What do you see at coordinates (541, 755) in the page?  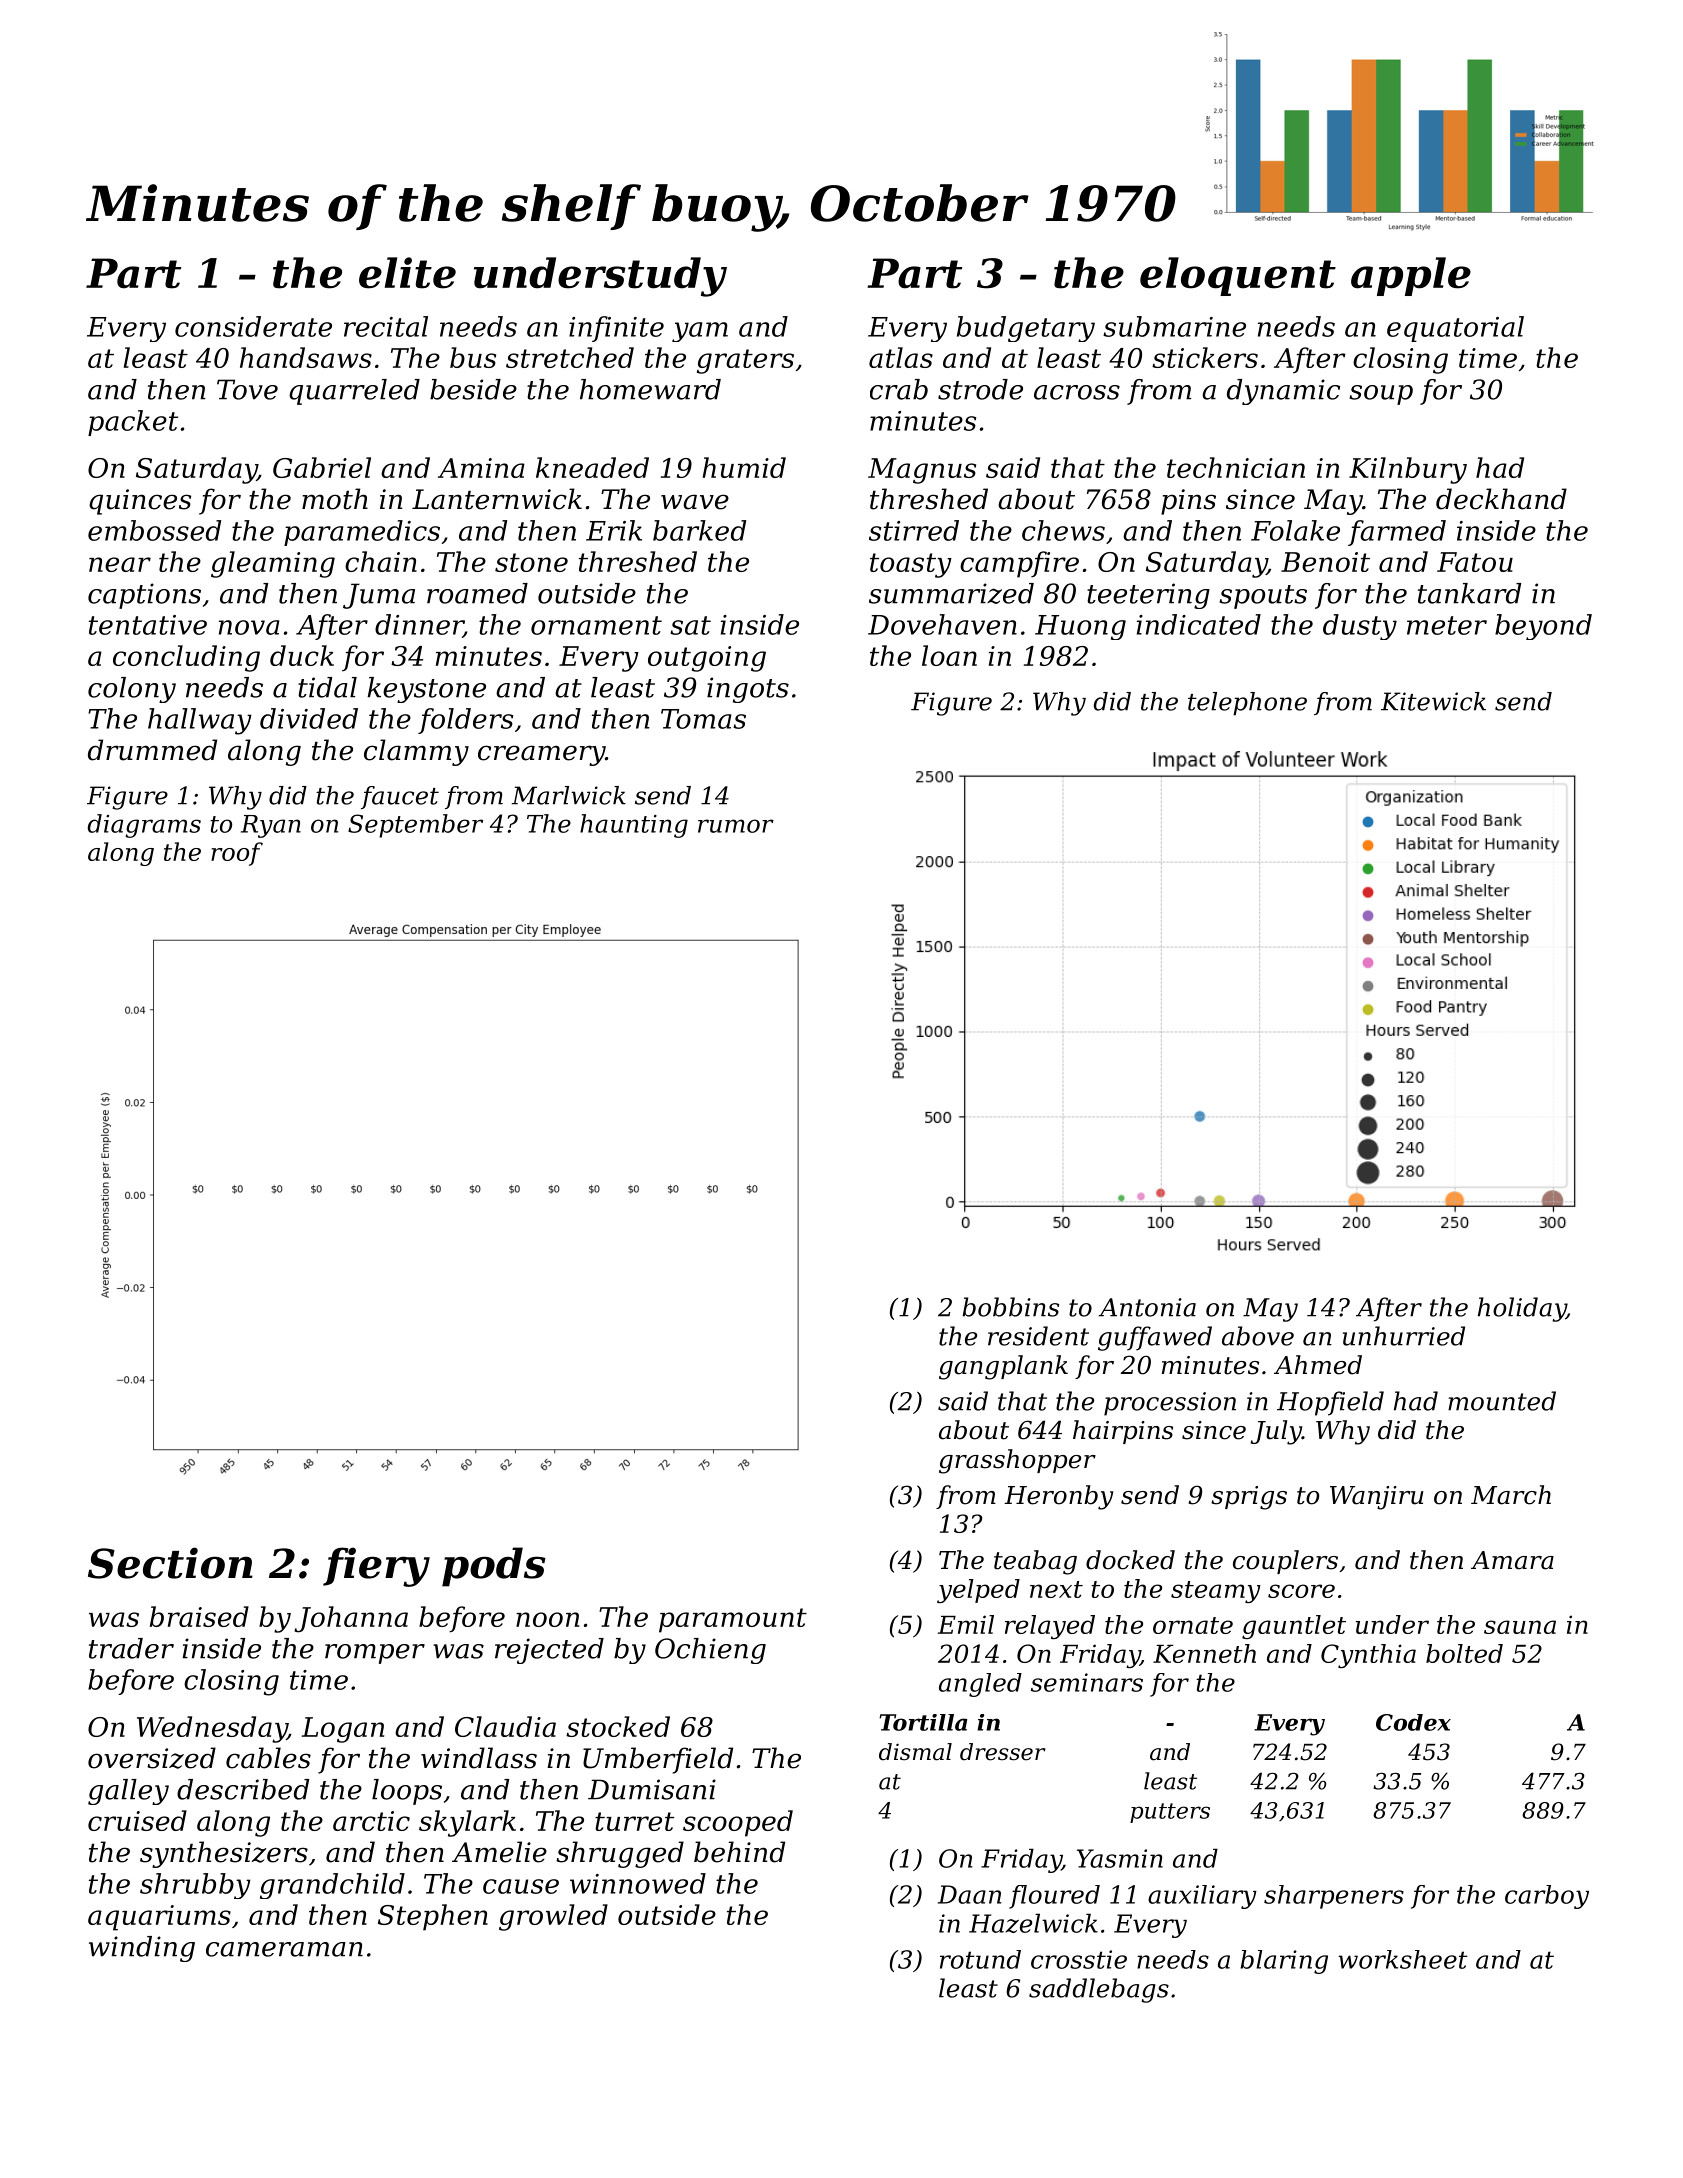 I see `creamery` at bounding box center [541, 755].
